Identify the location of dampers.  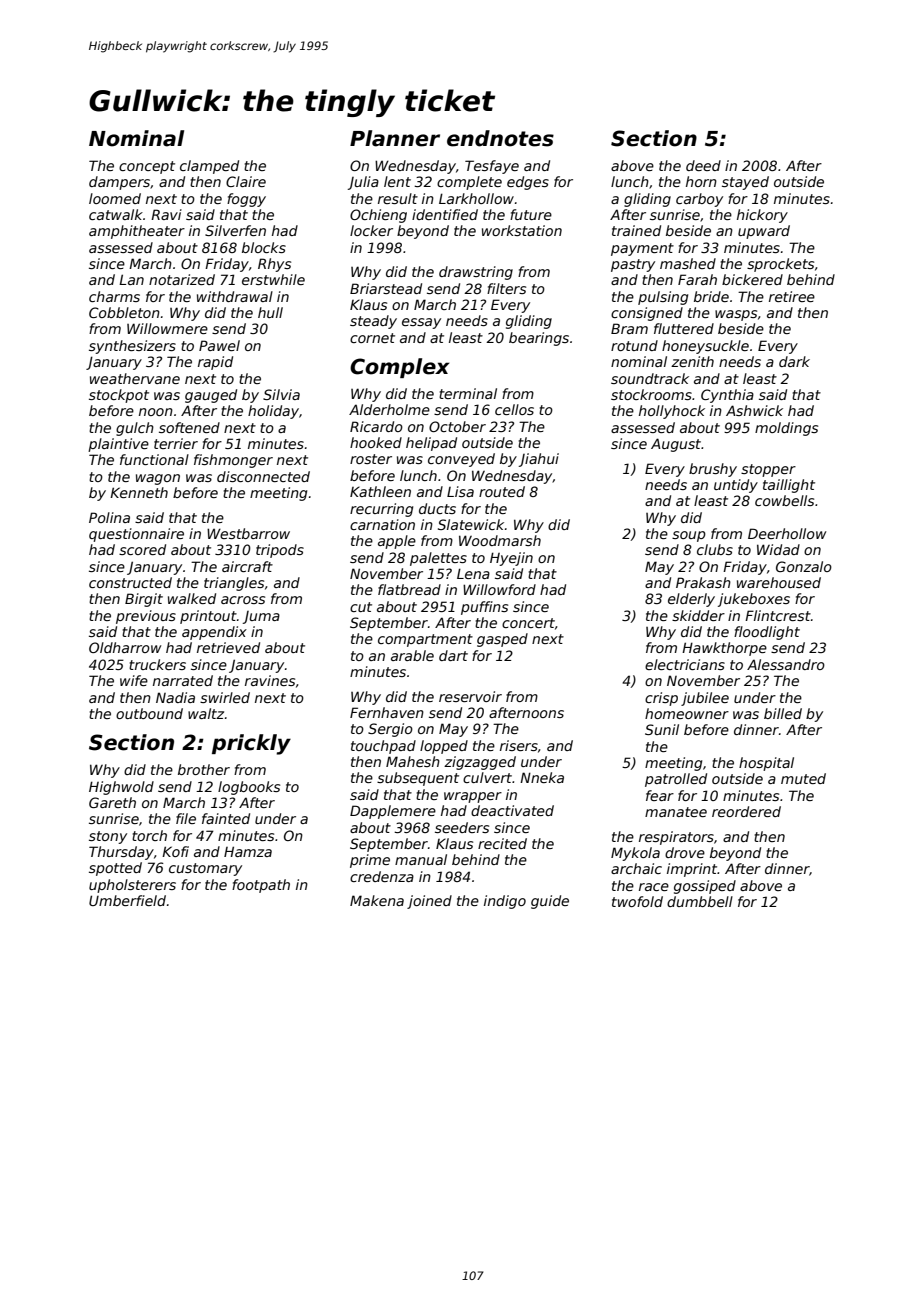
(119, 183).
